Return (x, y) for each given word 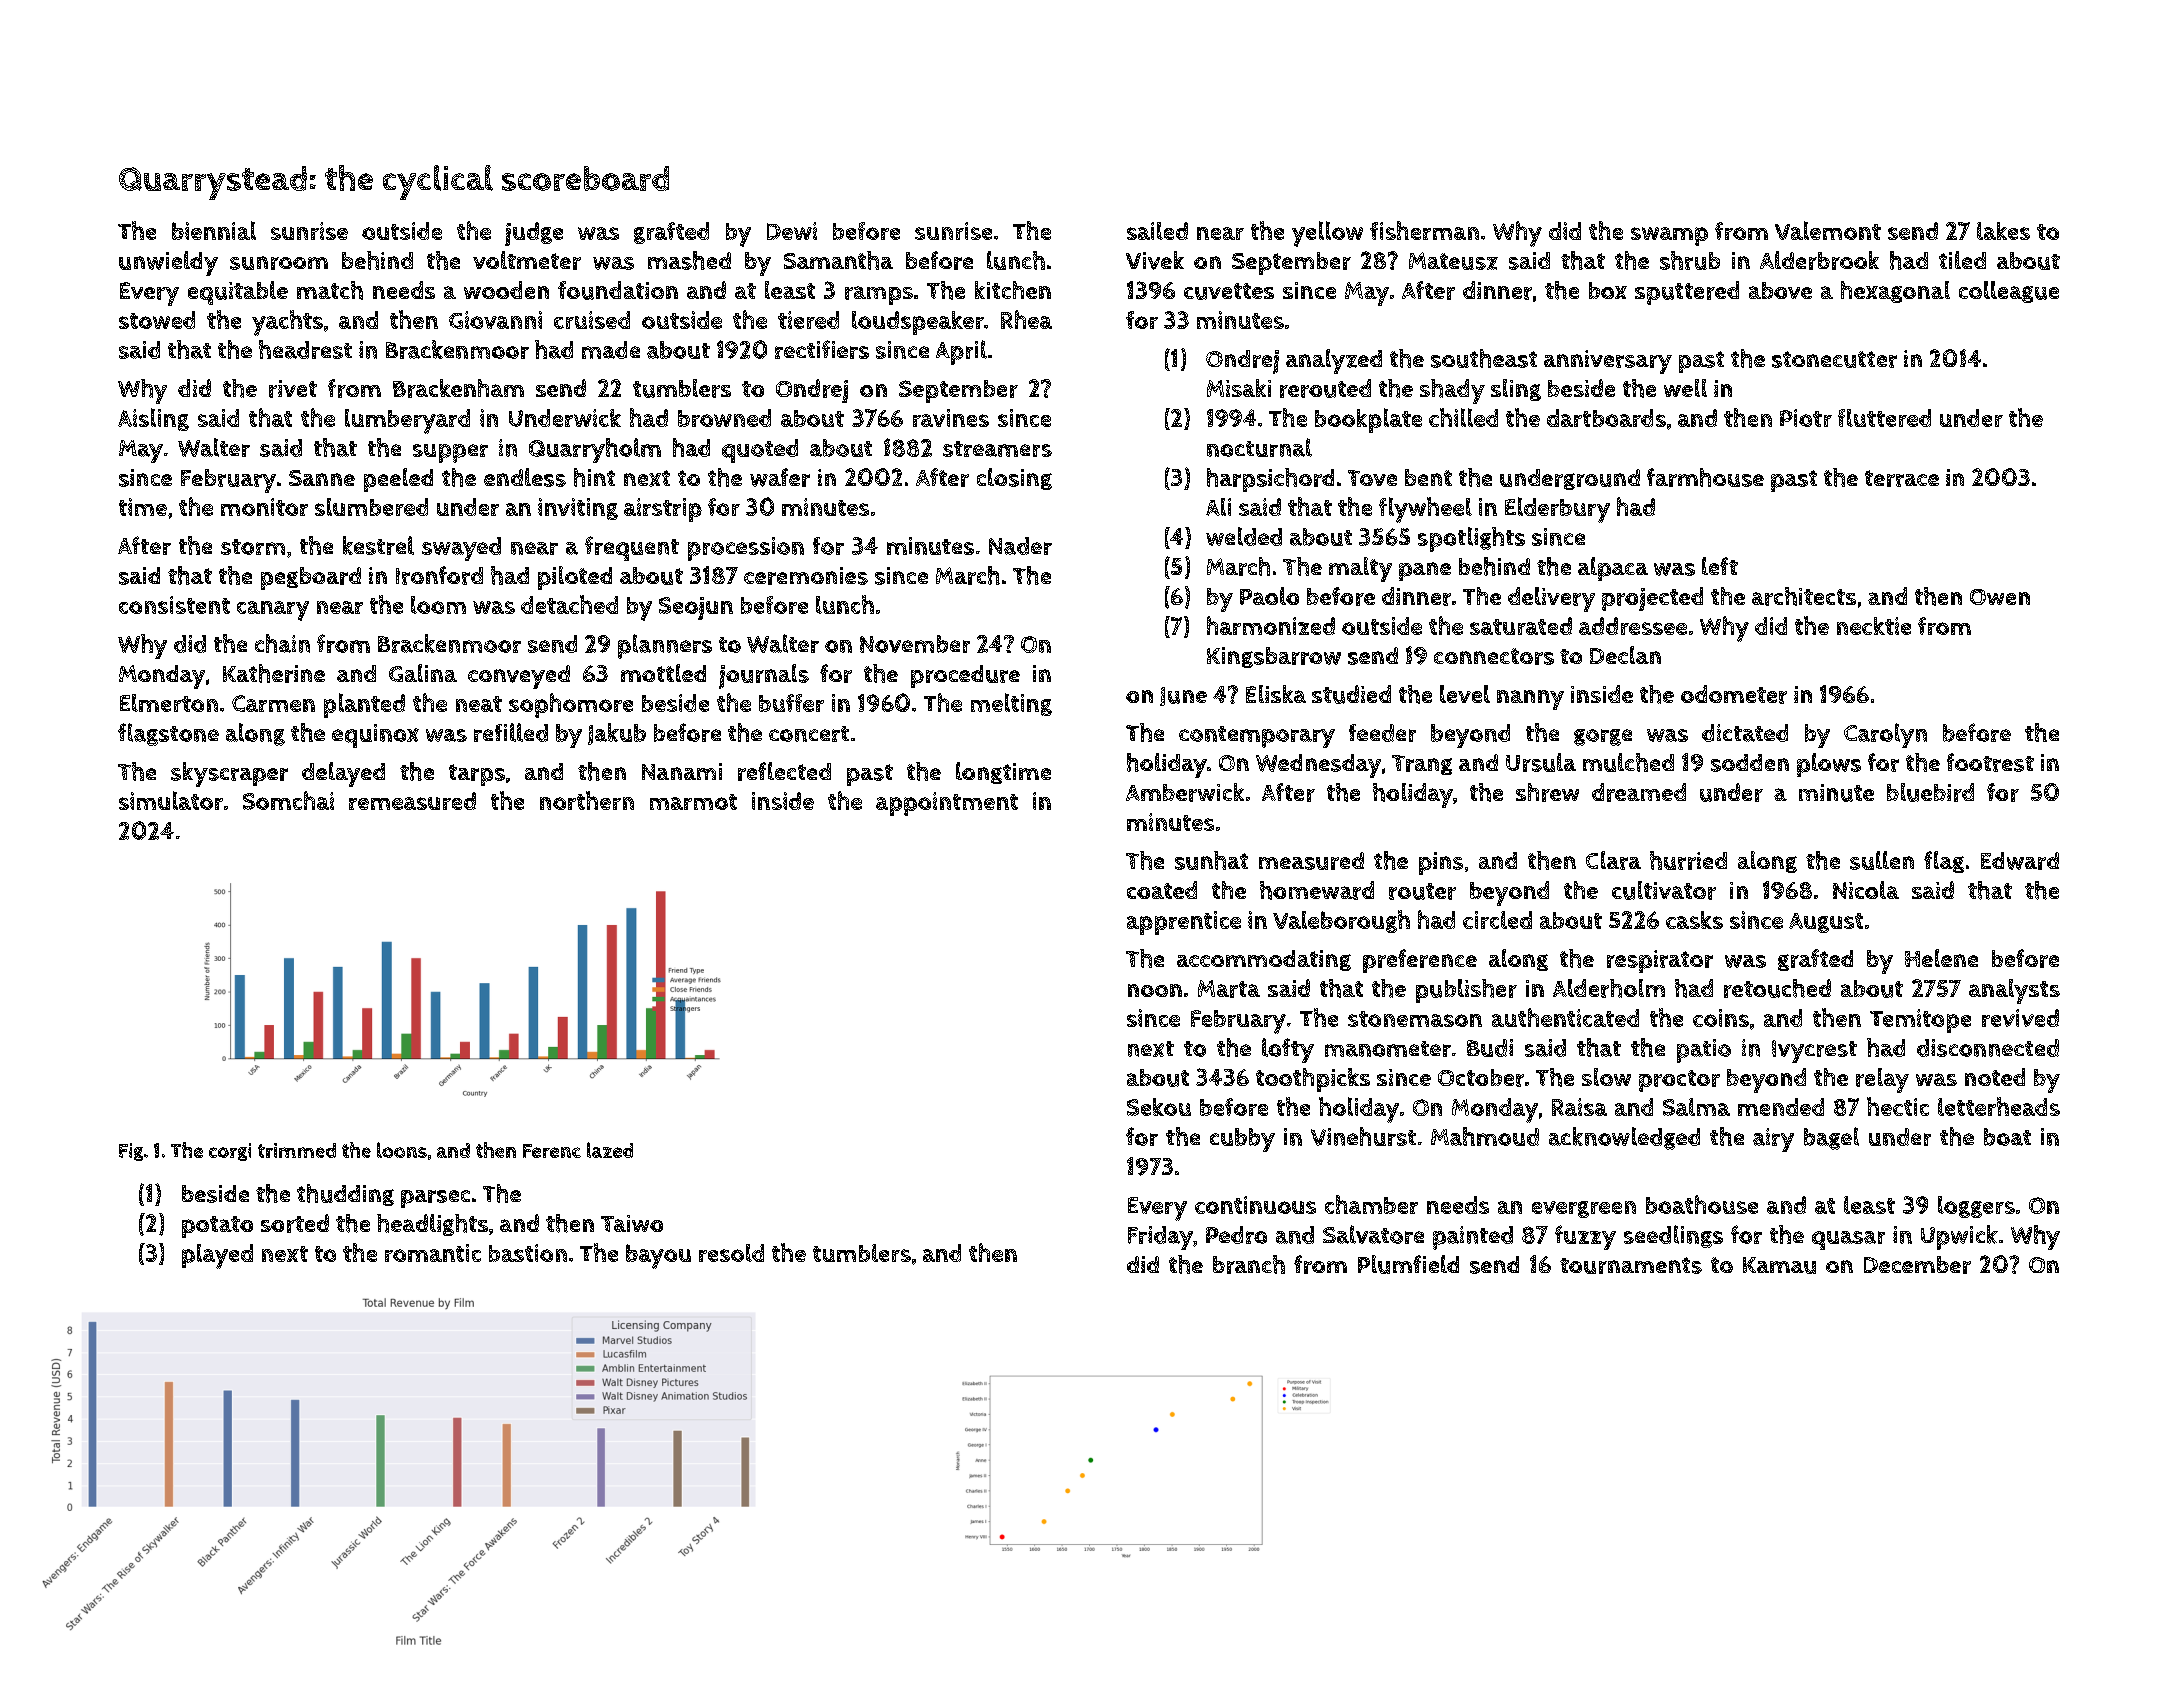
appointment (947, 804)
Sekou (1159, 1107)
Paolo (1269, 596)
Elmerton (169, 703)
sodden (1750, 763)
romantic (433, 1253)
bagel (1831, 1138)
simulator (171, 800)
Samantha (838, 260)
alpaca (1613, 569)
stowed (157, 320)
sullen (1882, 860)
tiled (1962, 260)
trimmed (297, 1150)
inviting (578, 509)
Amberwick (1185, 792)
